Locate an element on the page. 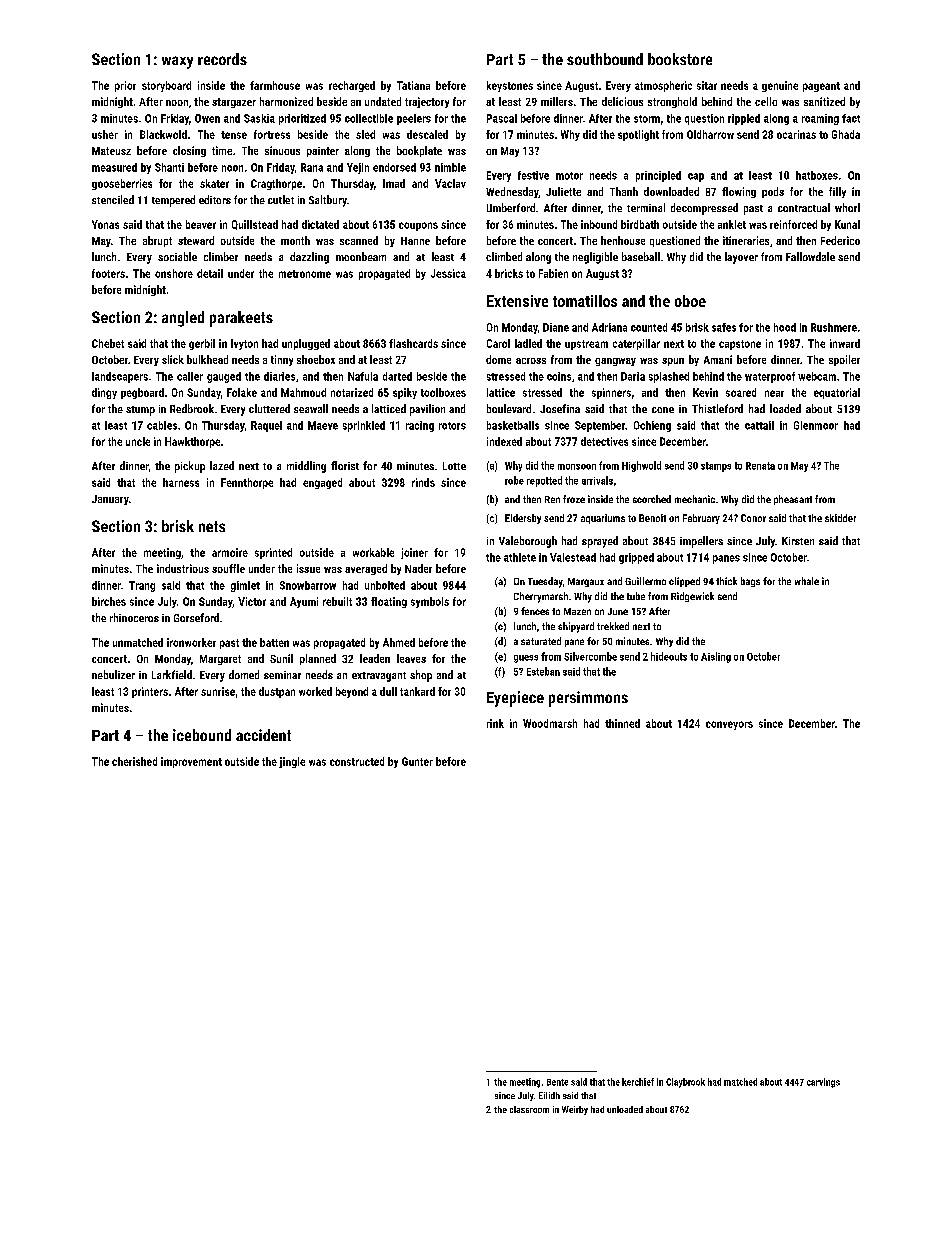 Image resolution: width=952 pixels, height=1233 pixels. Tatiana is located at coordinates (413, 85).
